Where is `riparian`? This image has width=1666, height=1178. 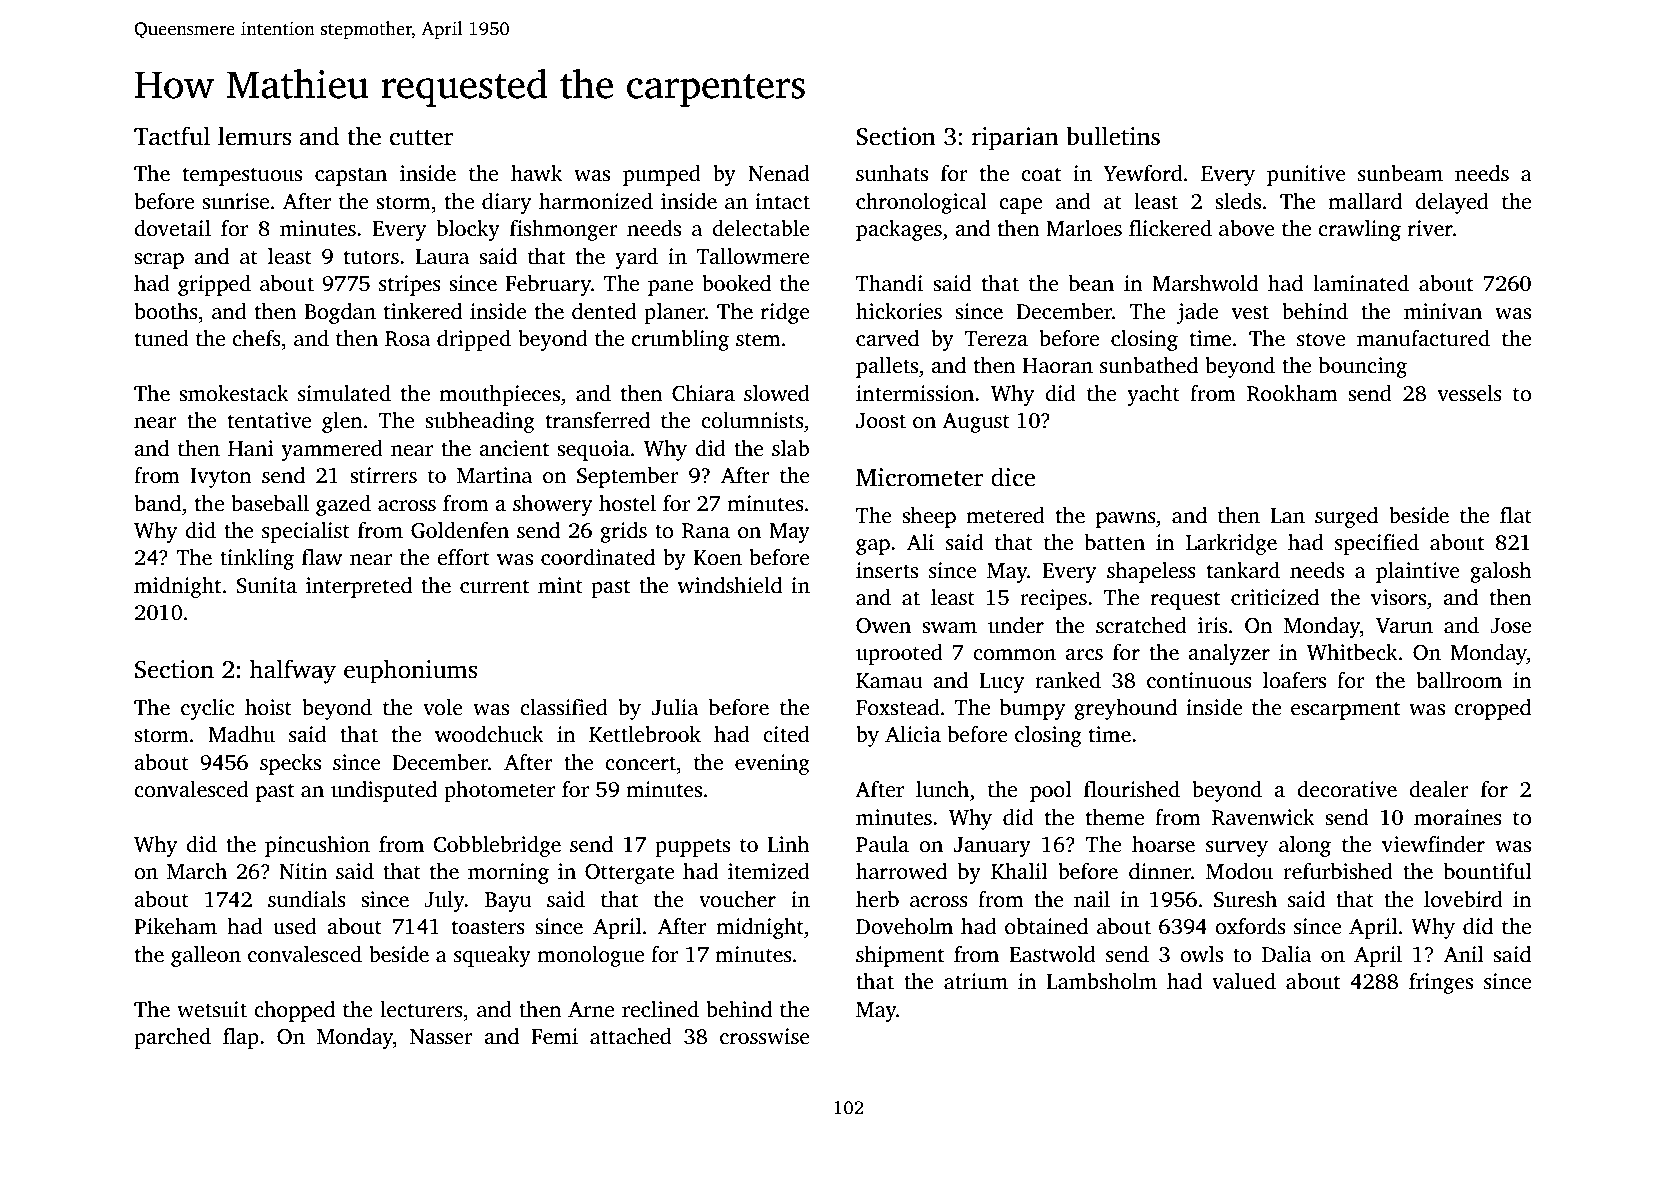
riparian is located at coordinates (1015, 139).
